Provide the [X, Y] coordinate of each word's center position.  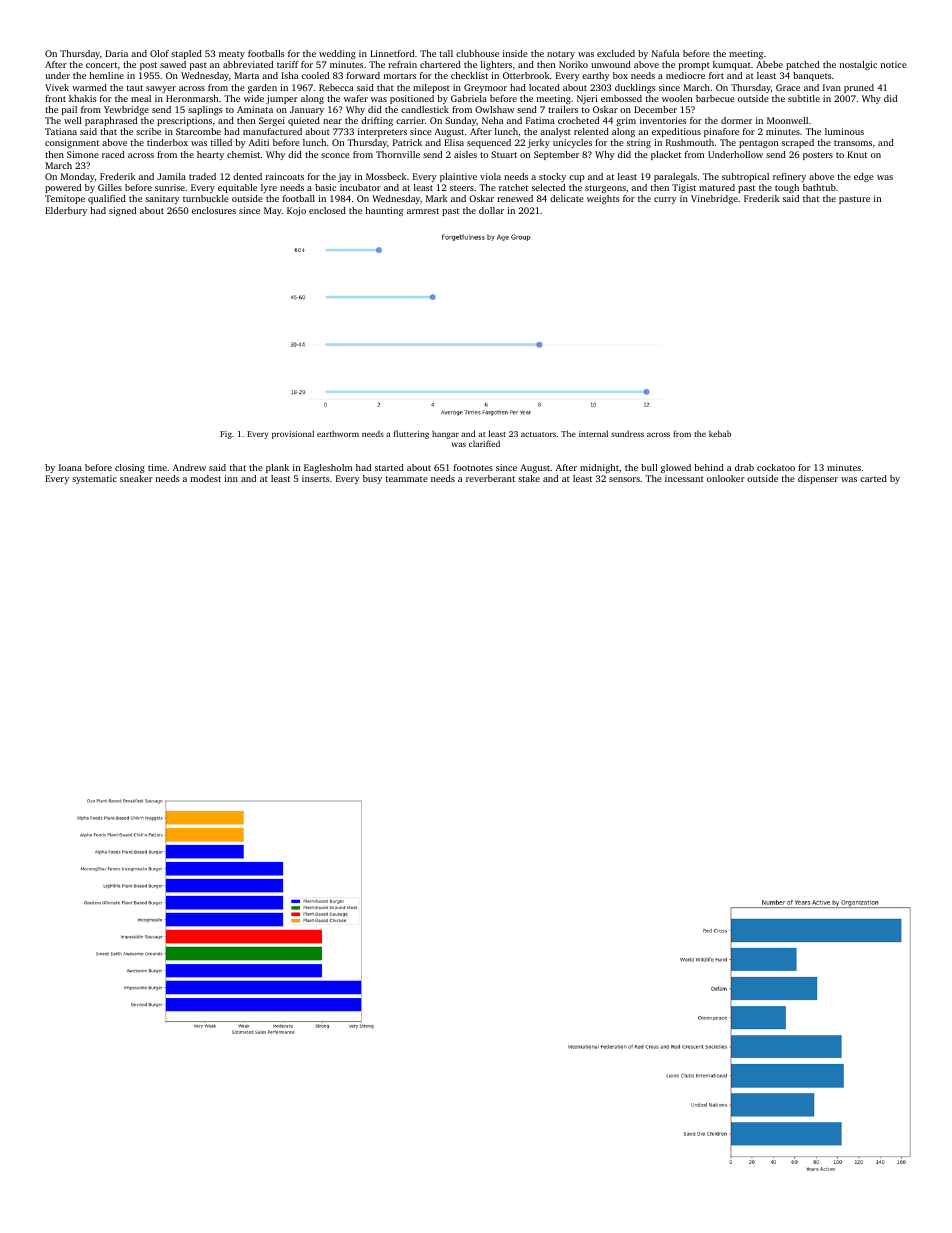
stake [529, 478]
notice [894, 64]
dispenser [818, 479]
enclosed [327, 210]
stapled [186, 54]
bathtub [819, 187]
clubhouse [477, 53]
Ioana [70, 467]
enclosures [214, 210]
